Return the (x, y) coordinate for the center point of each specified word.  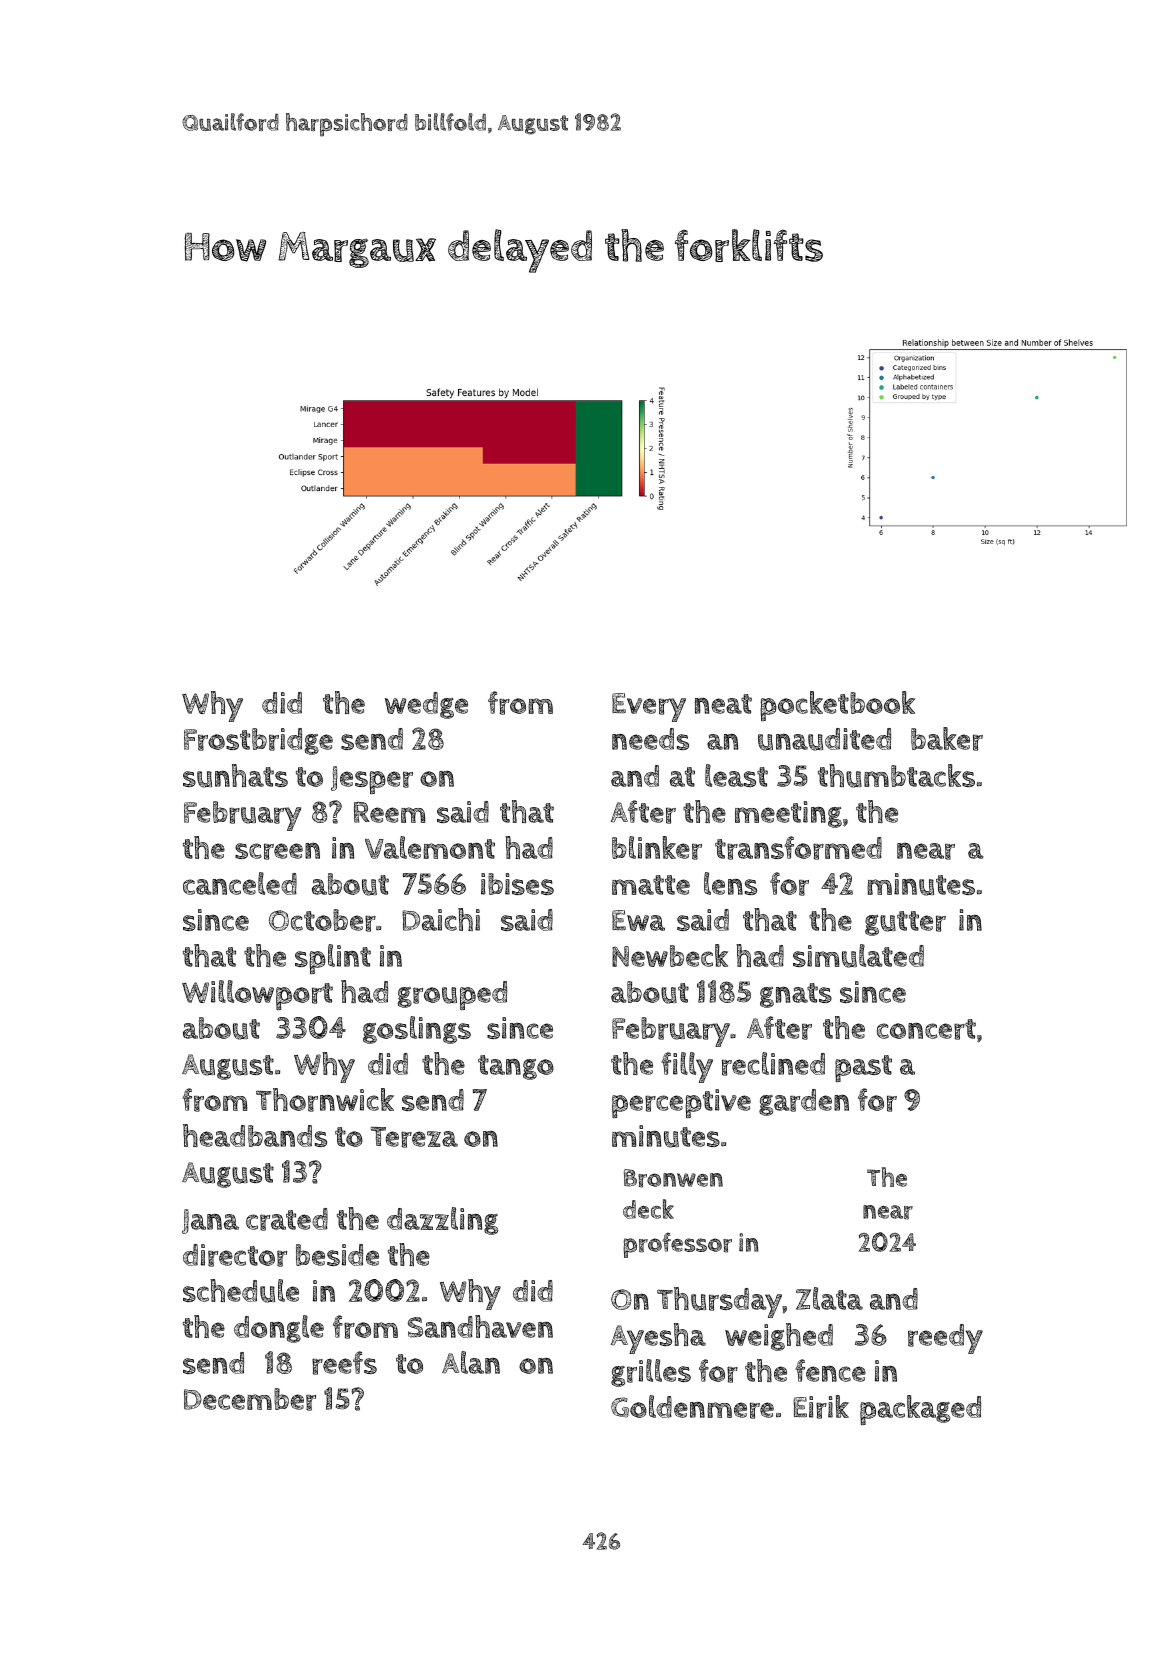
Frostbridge (258, 741)
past (863, 1068)
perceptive (681, 1103)
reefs (344, 1363)
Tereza (414, 1137)
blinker (657, 848)
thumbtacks (896, 776)
